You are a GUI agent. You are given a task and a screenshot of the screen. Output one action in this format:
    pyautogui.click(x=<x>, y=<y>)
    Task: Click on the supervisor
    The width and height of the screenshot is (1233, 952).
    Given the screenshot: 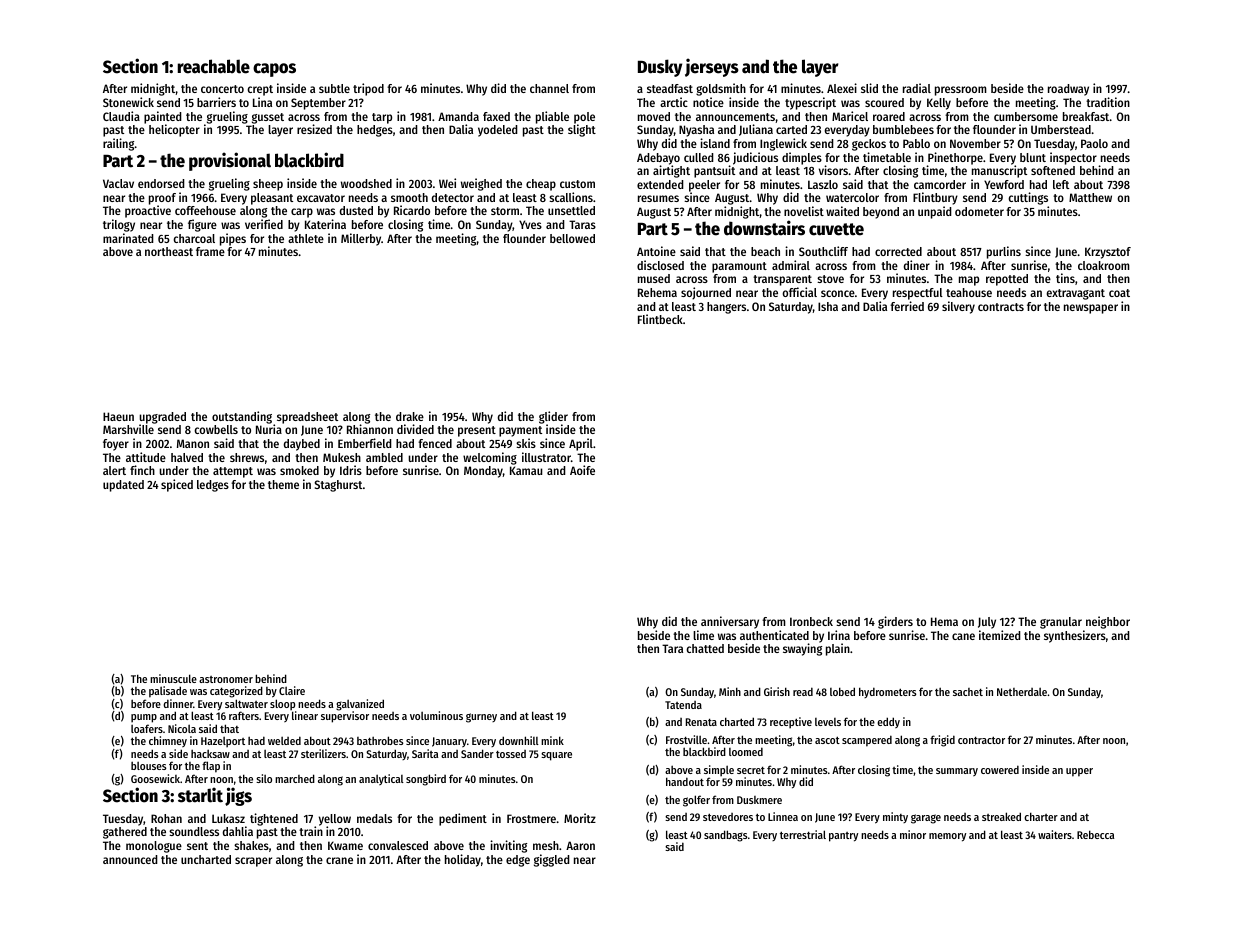 What is the action you would take?
    pyautogui.click(x=345, y=717)
